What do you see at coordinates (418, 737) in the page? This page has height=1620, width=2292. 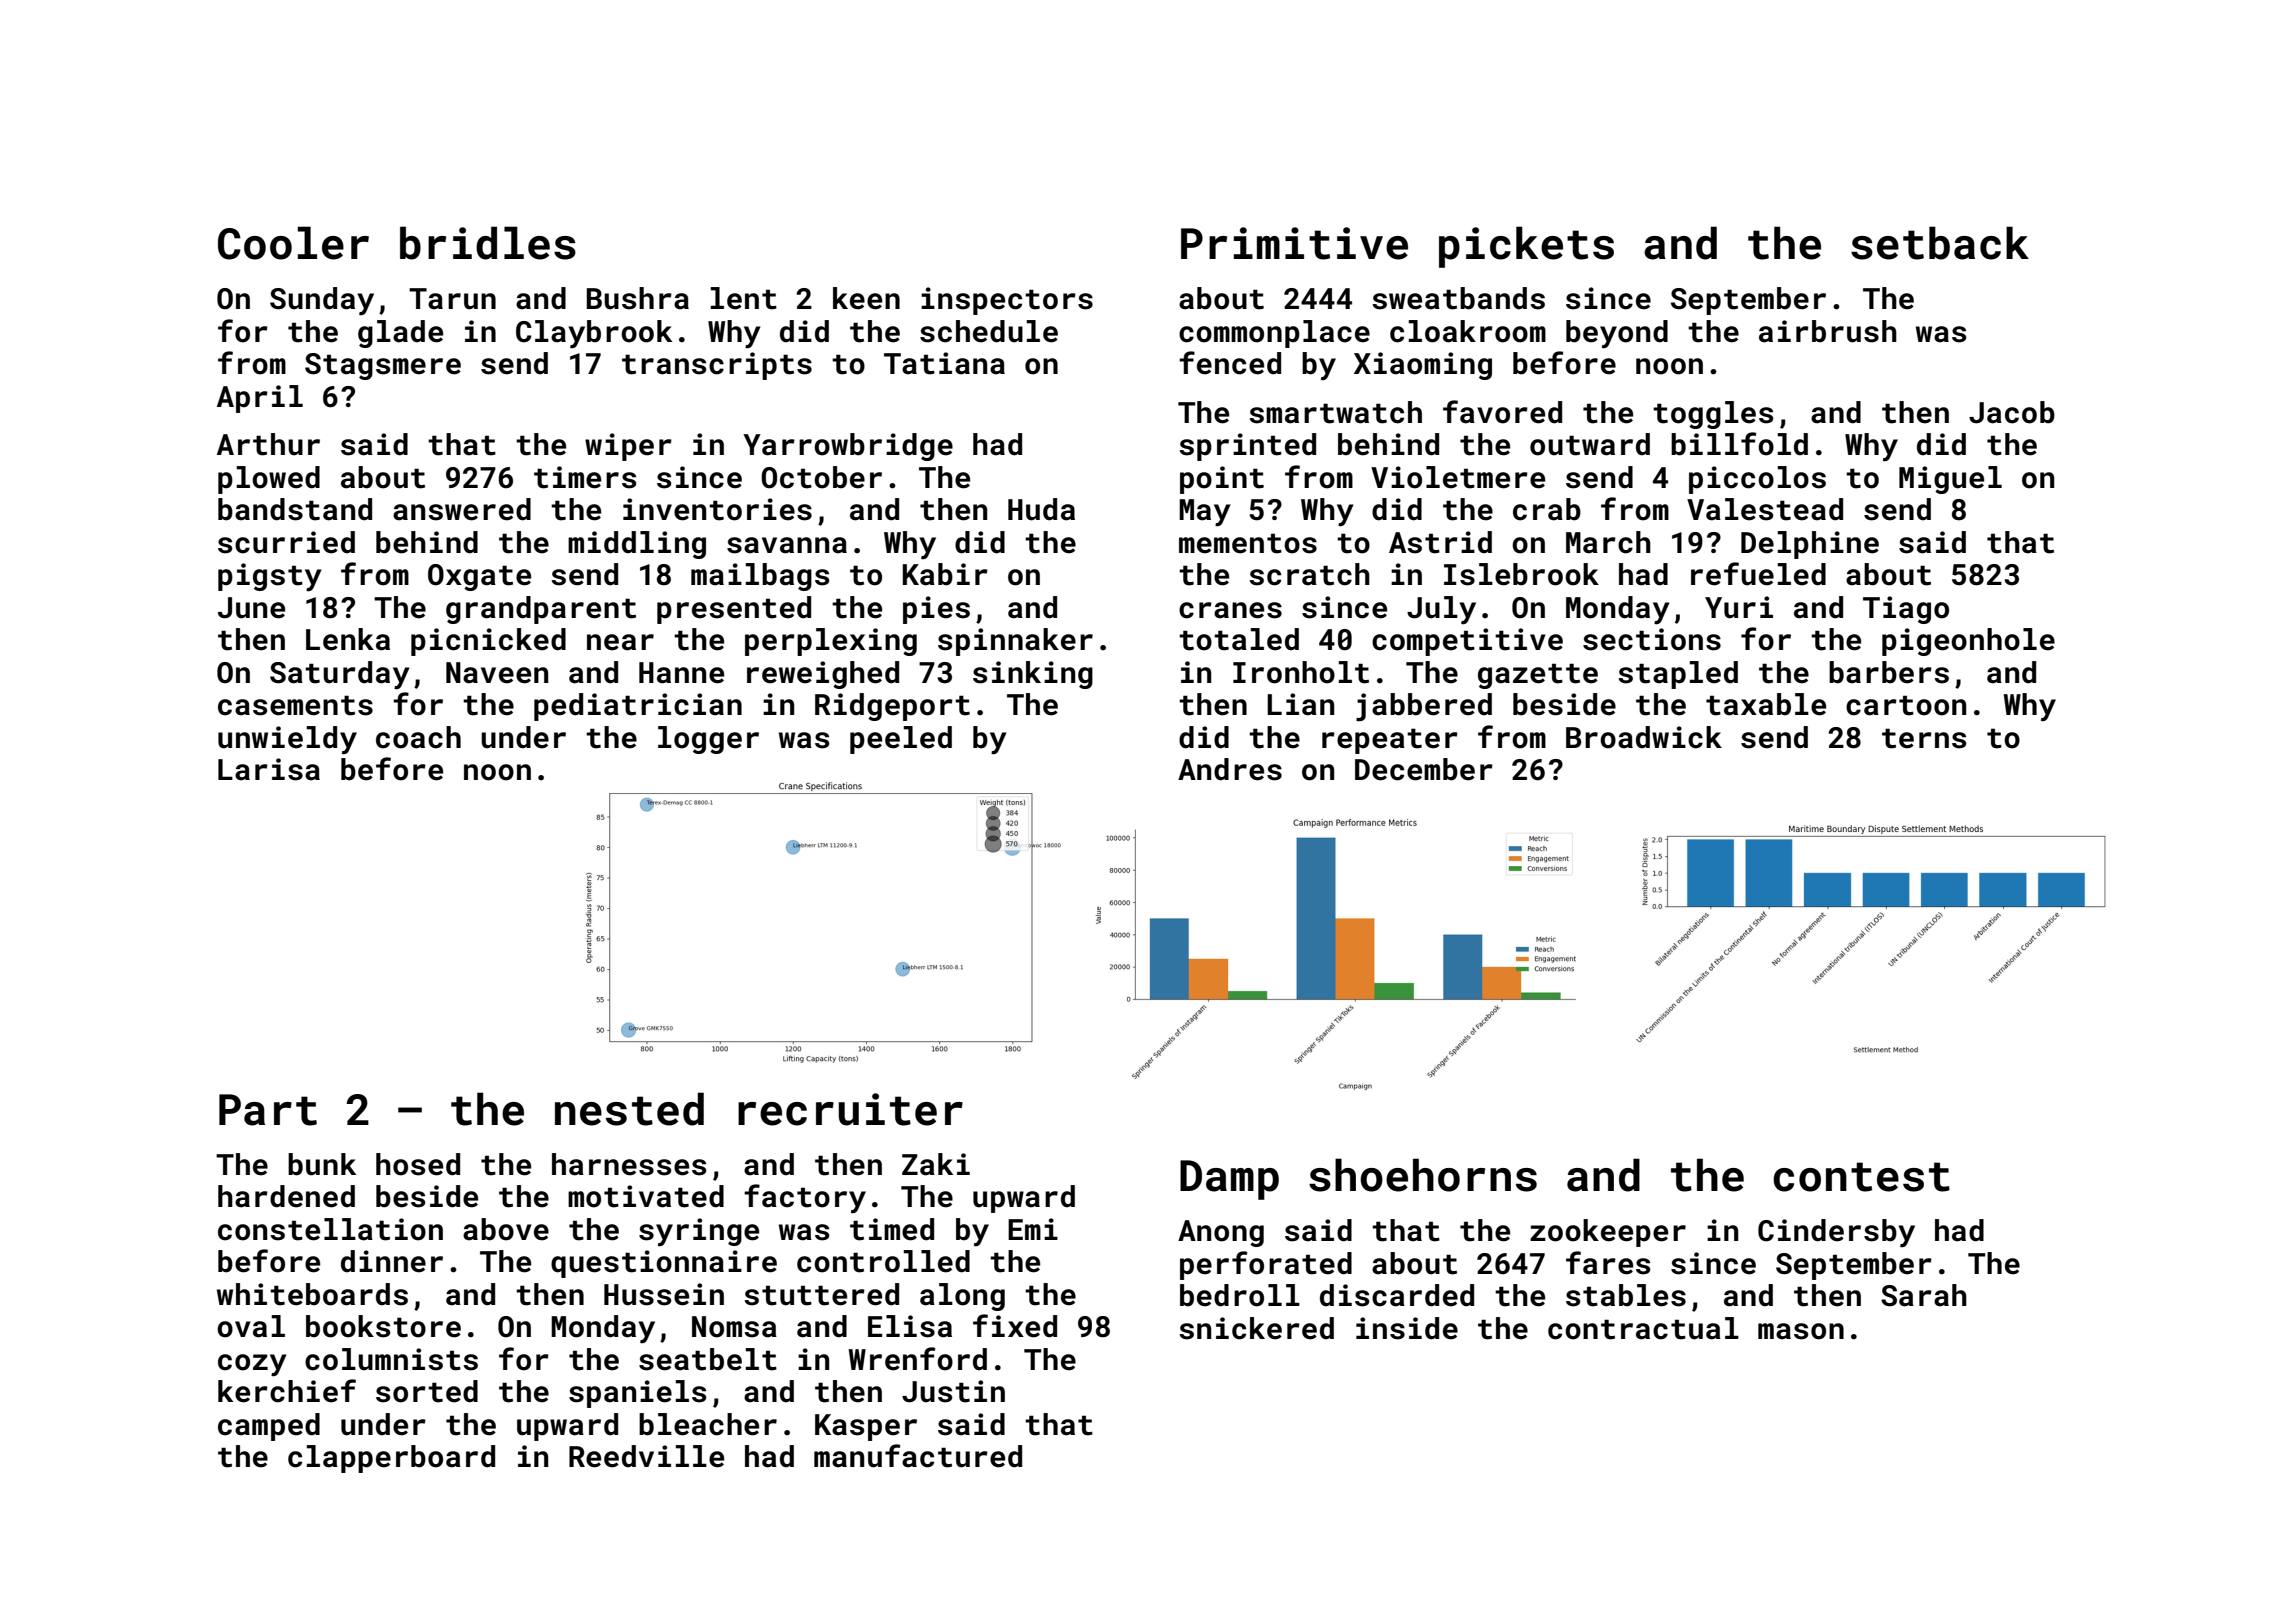 I see `coach` at bounding box center [418, 737].
